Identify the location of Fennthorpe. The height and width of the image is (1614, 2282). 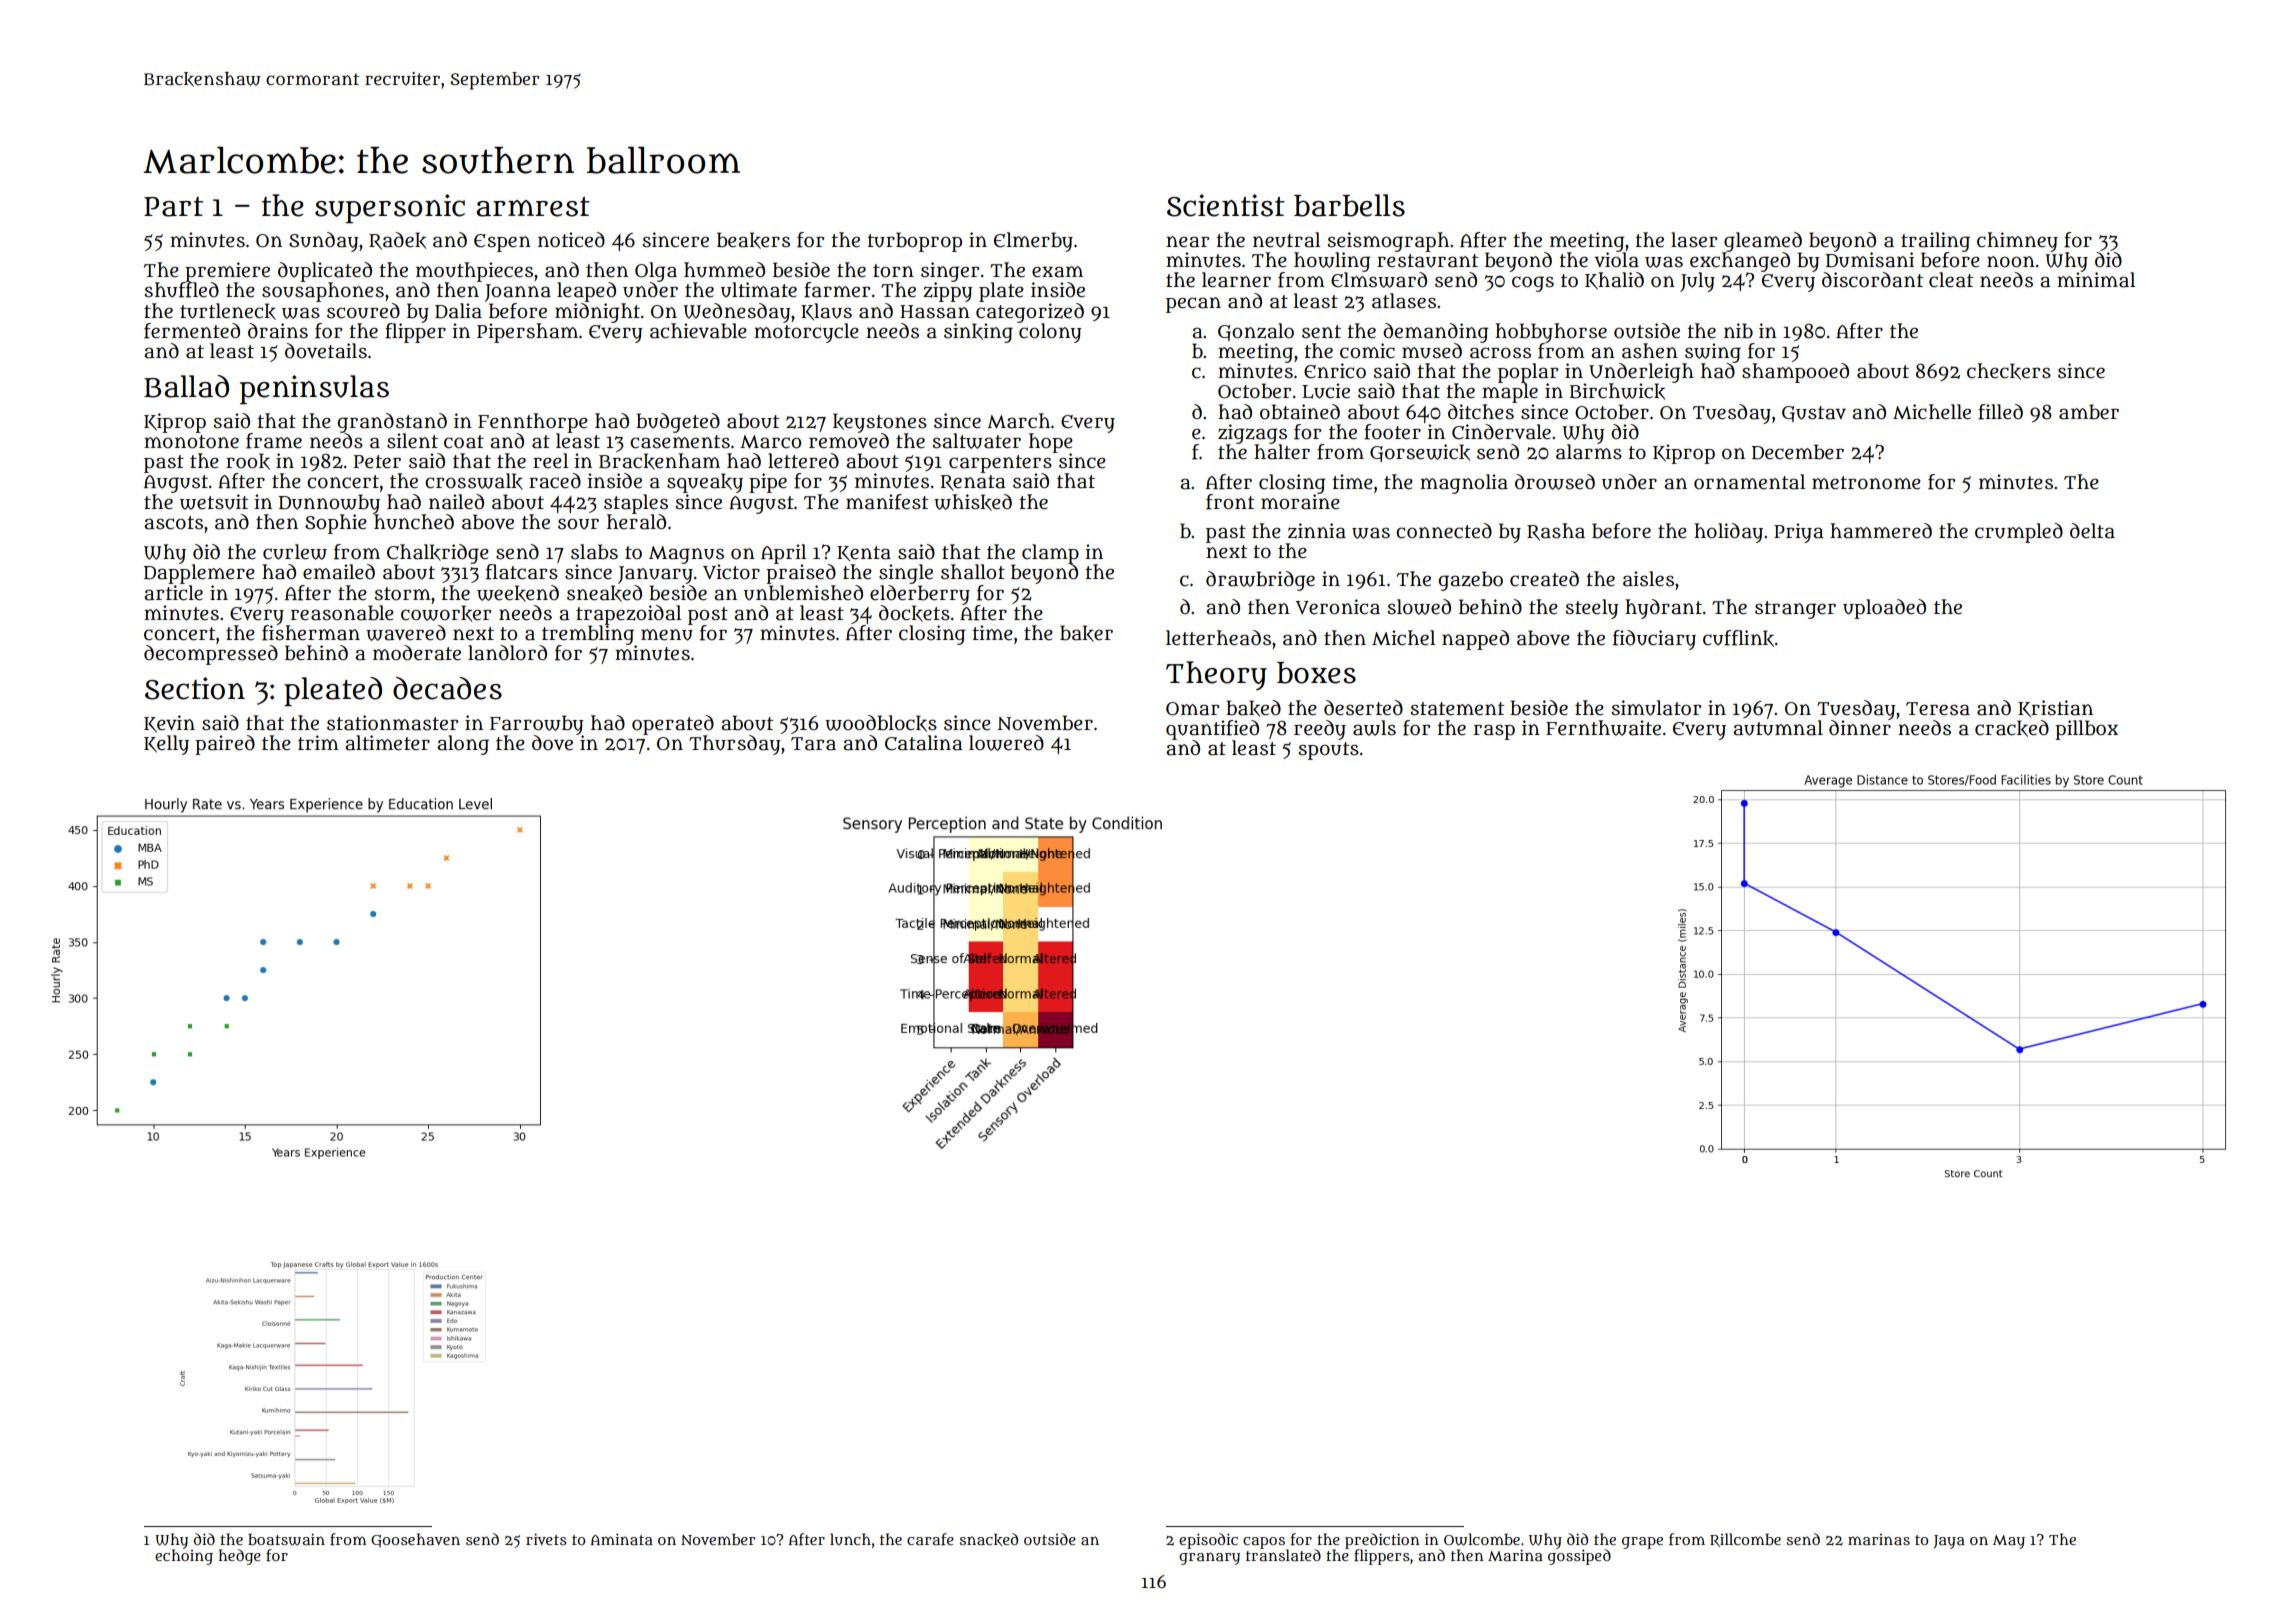
(533, 423).
